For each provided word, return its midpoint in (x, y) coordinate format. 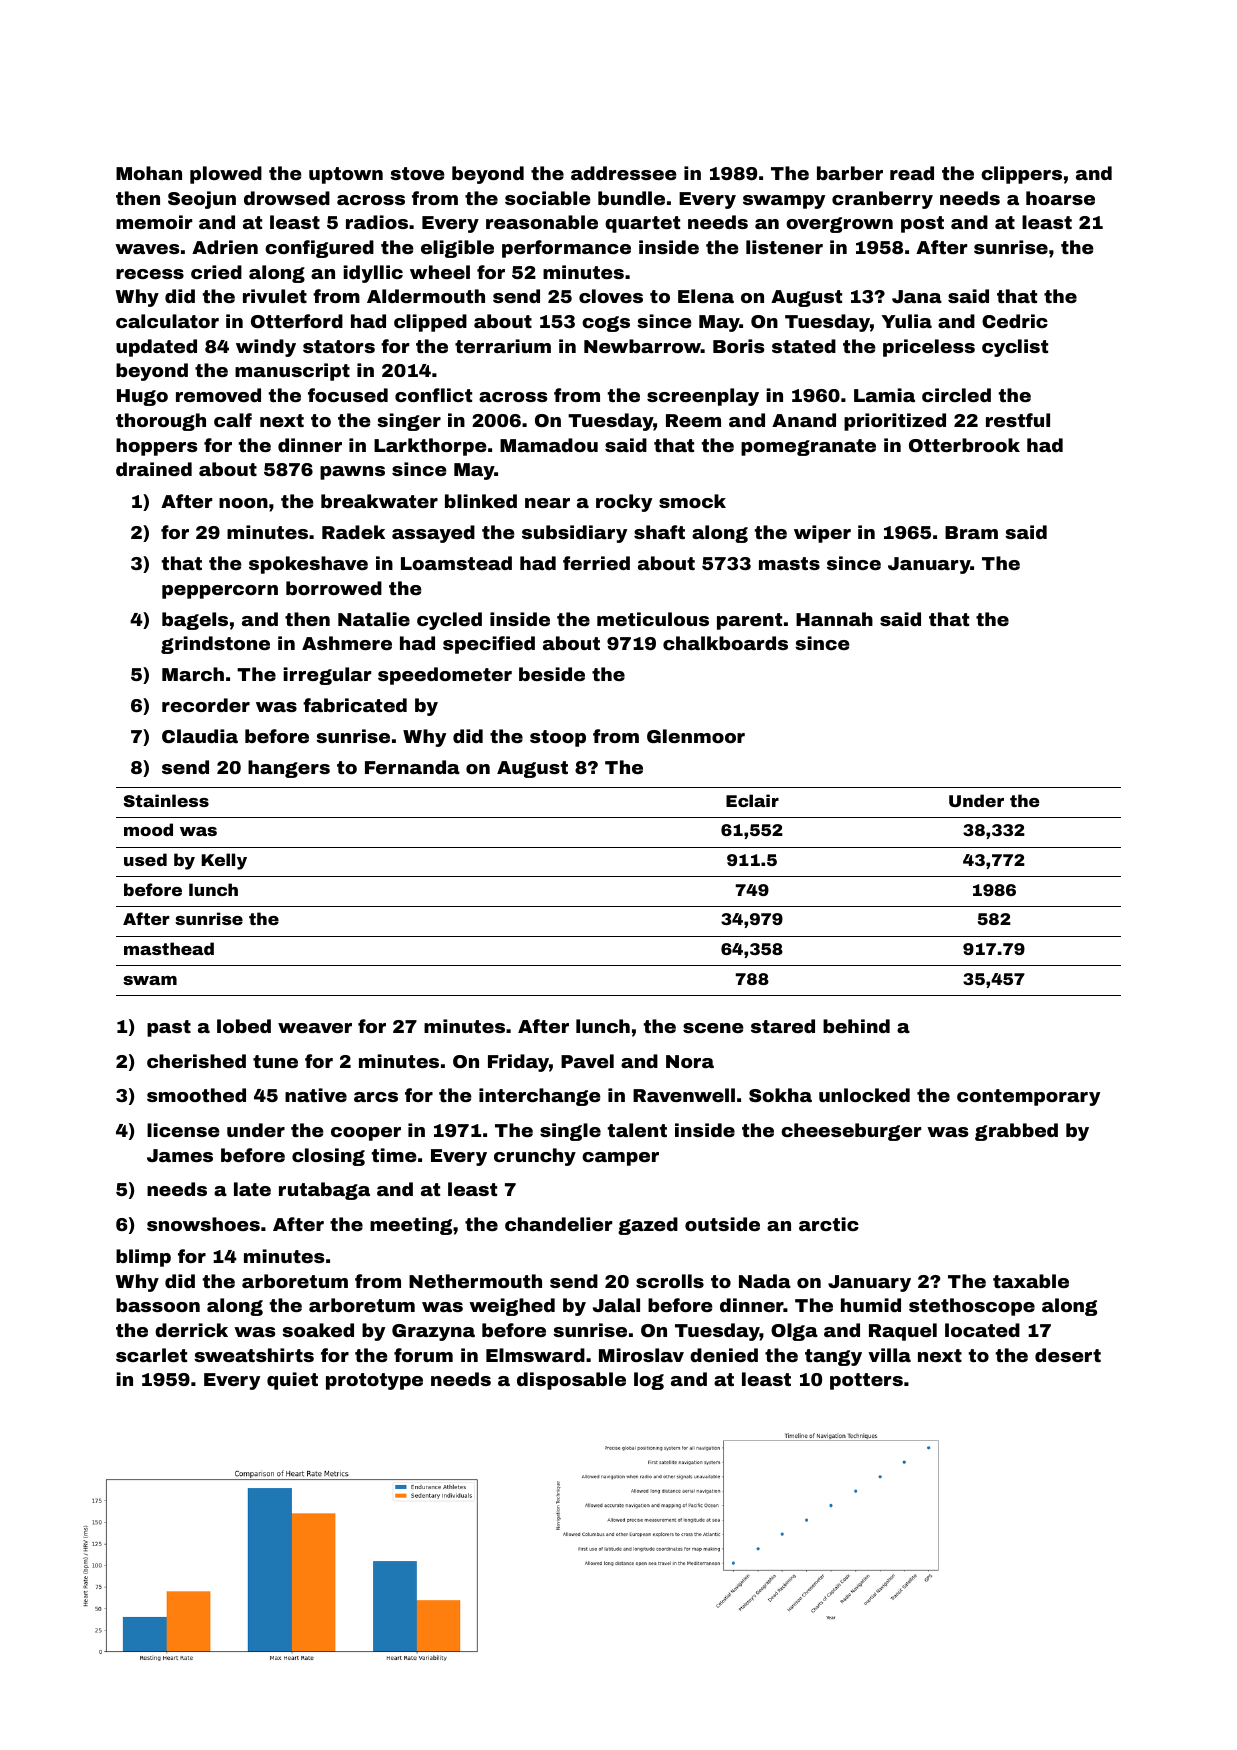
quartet (642, 224)
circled (956, 395)
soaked (318, 1330)
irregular (327, 676)
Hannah (834, 619)
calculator (167, 321)
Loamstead (456, 563)
